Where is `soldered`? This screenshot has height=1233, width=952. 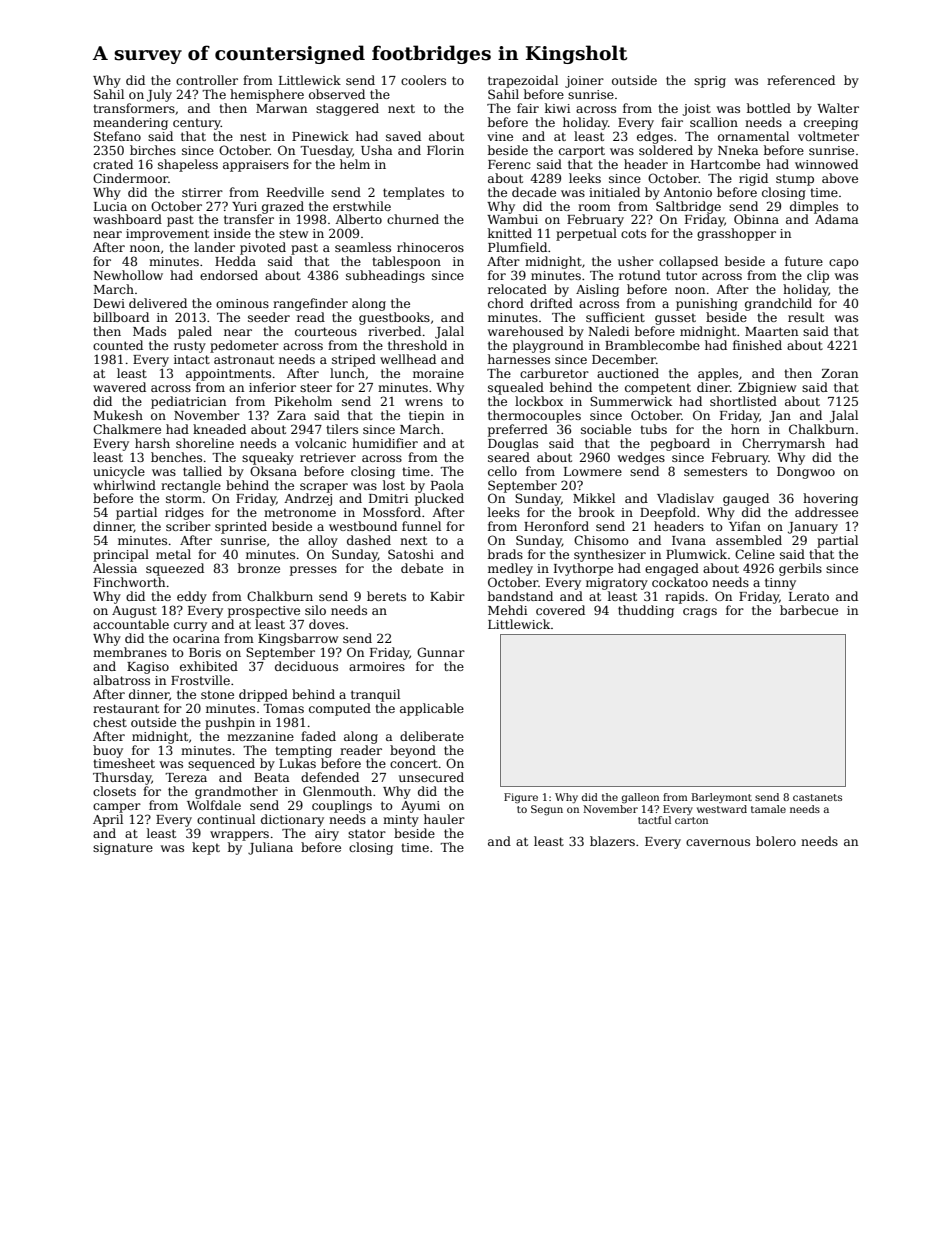 soldered is located at coordinates (666, 150).
